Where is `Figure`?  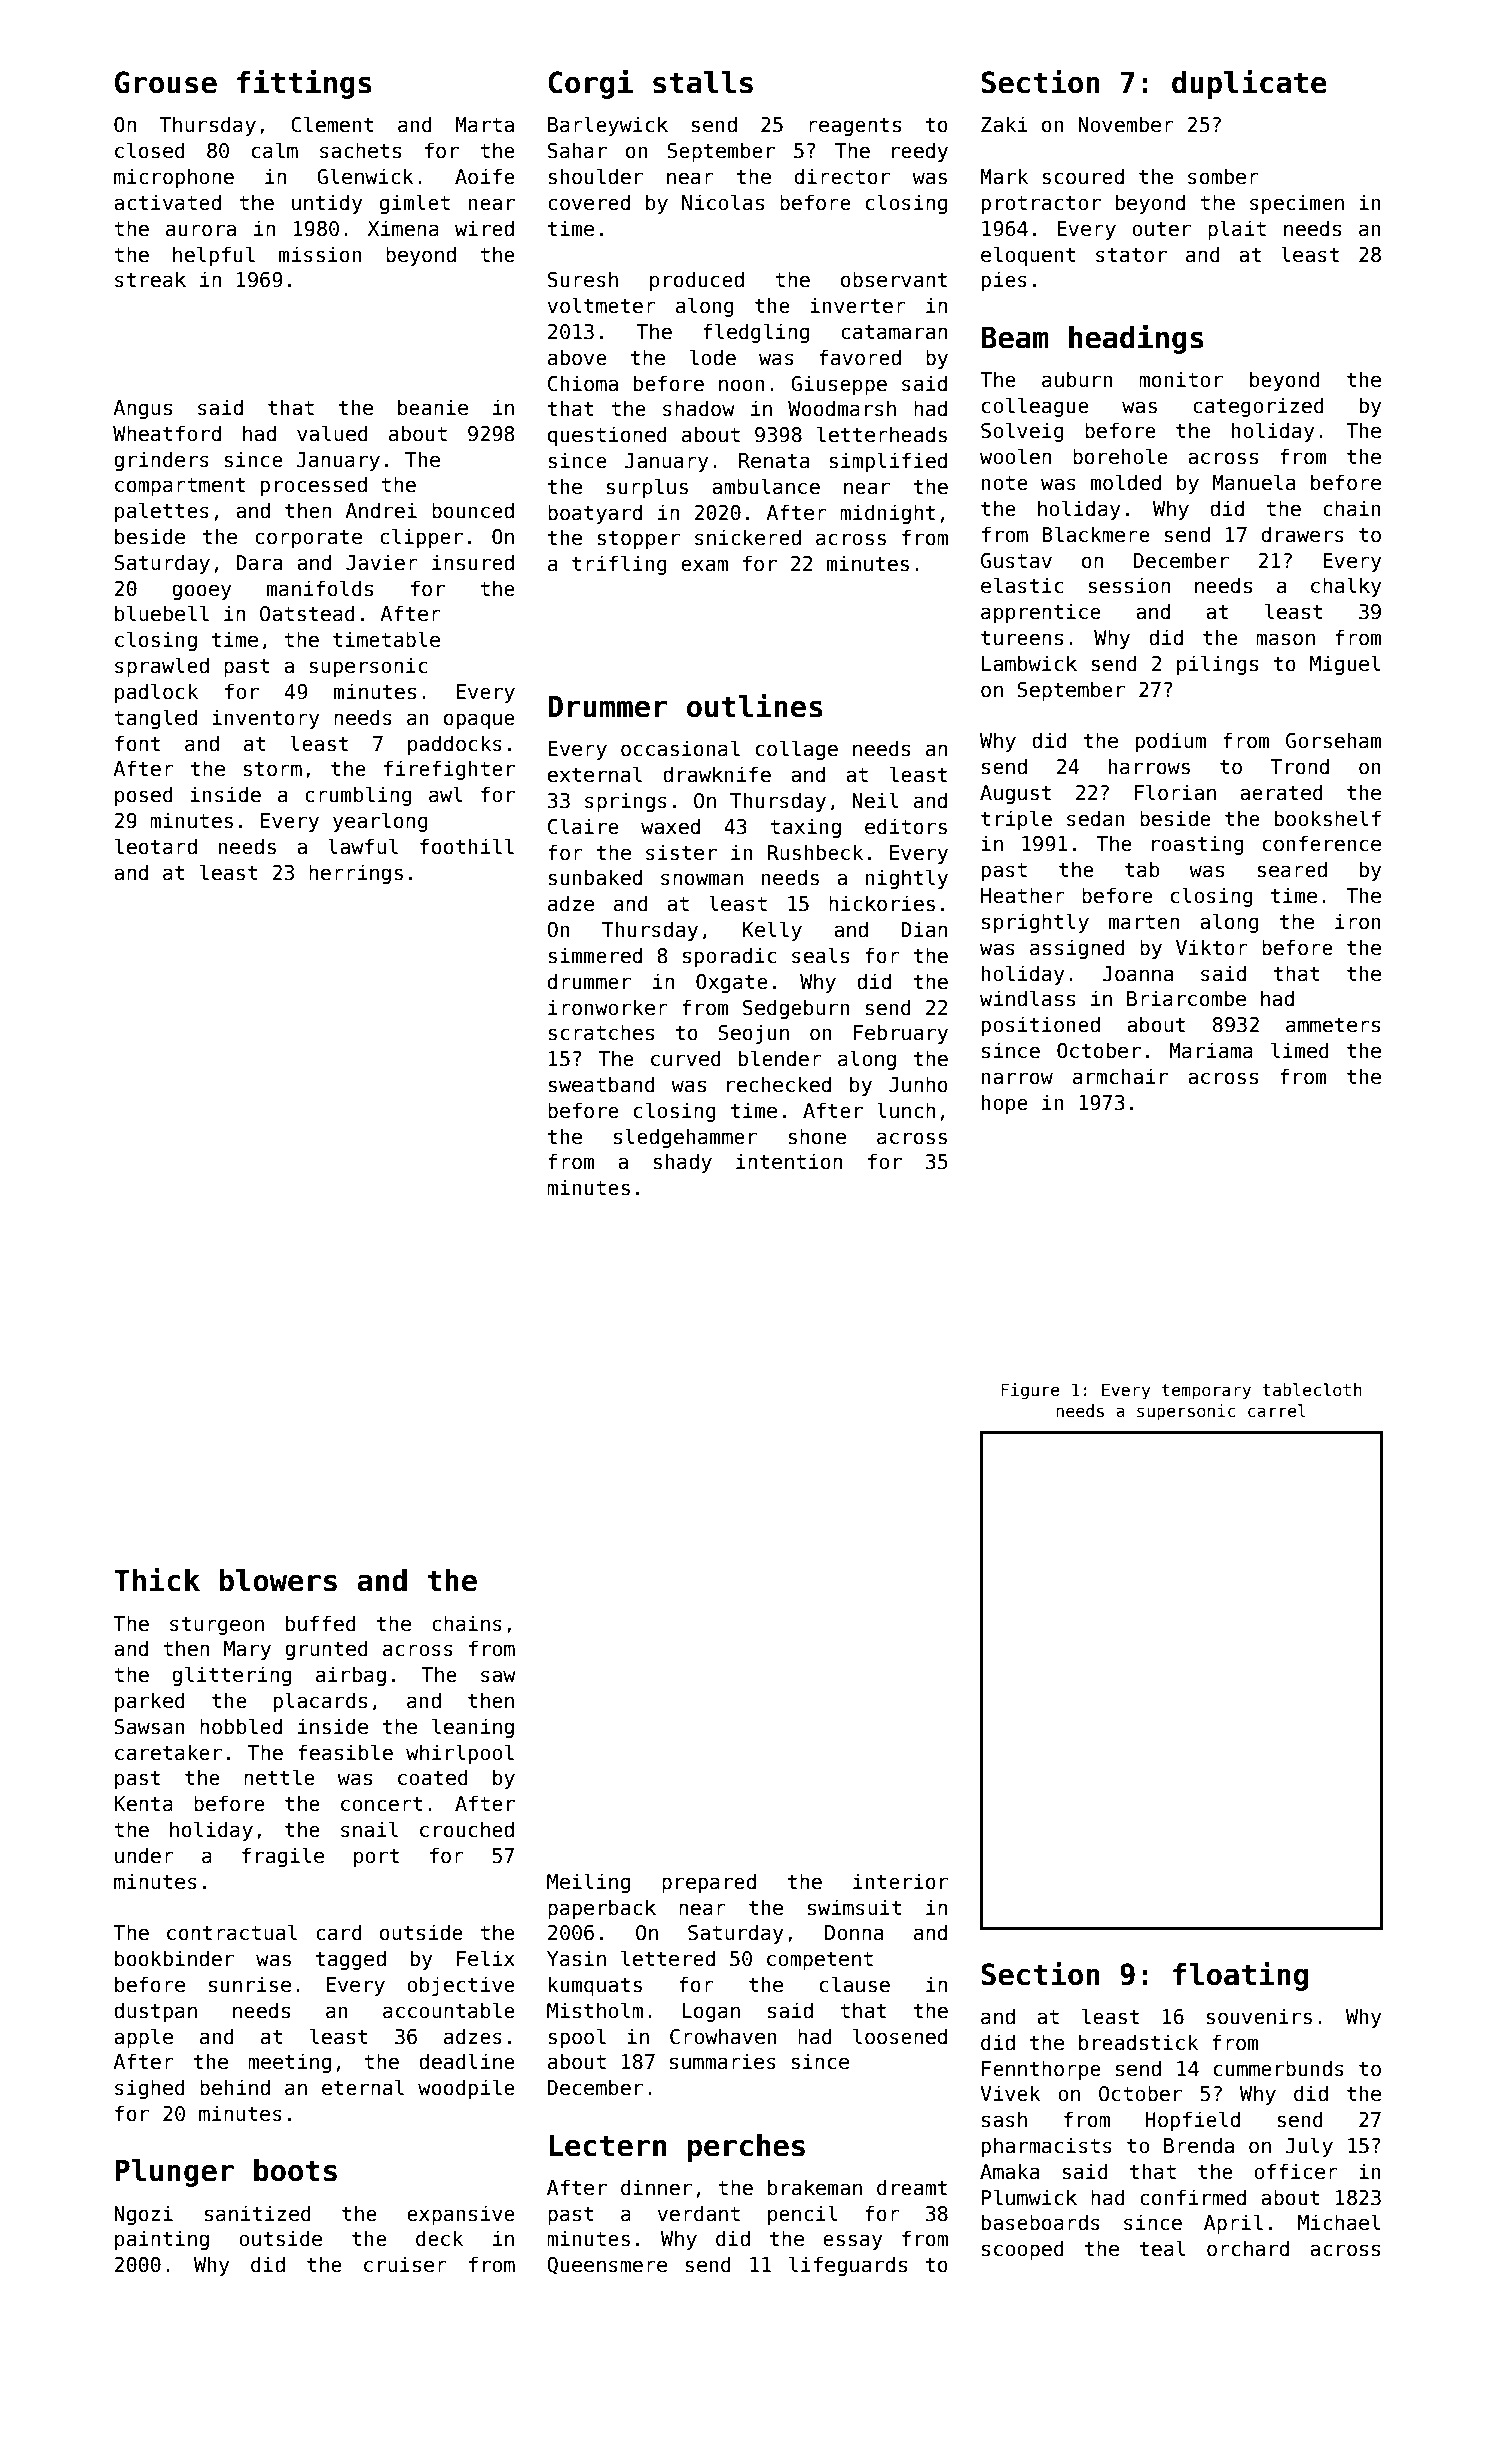 Figure is located at coordinates (1030, 1391).
